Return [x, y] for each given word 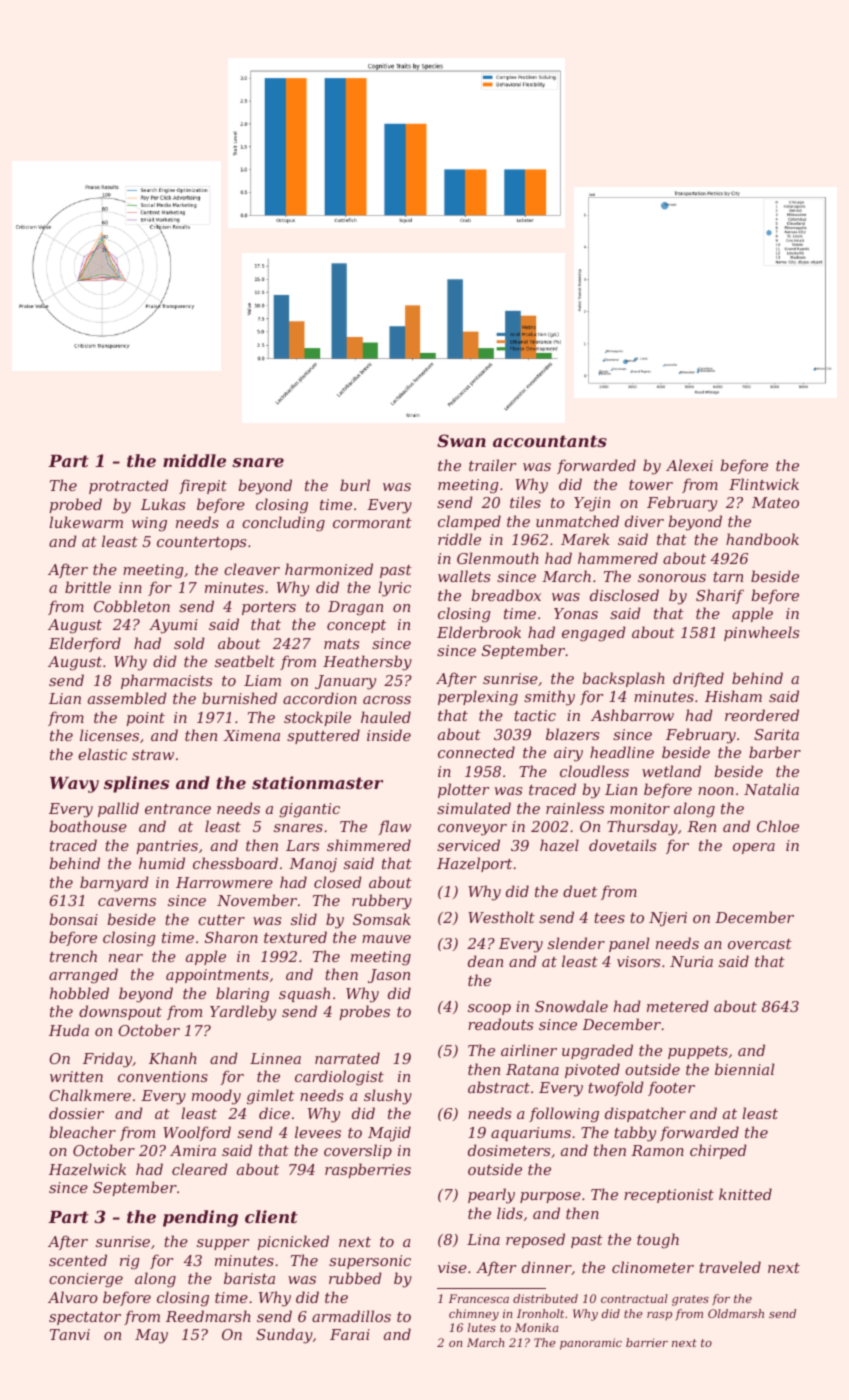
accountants [550, 441]
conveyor [472, 830]
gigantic [309, 810]
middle [194, 460]
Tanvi [70, 1334]
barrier [647, 1342]
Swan [461, 440]
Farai [350, 1334]
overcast [760, 944]
